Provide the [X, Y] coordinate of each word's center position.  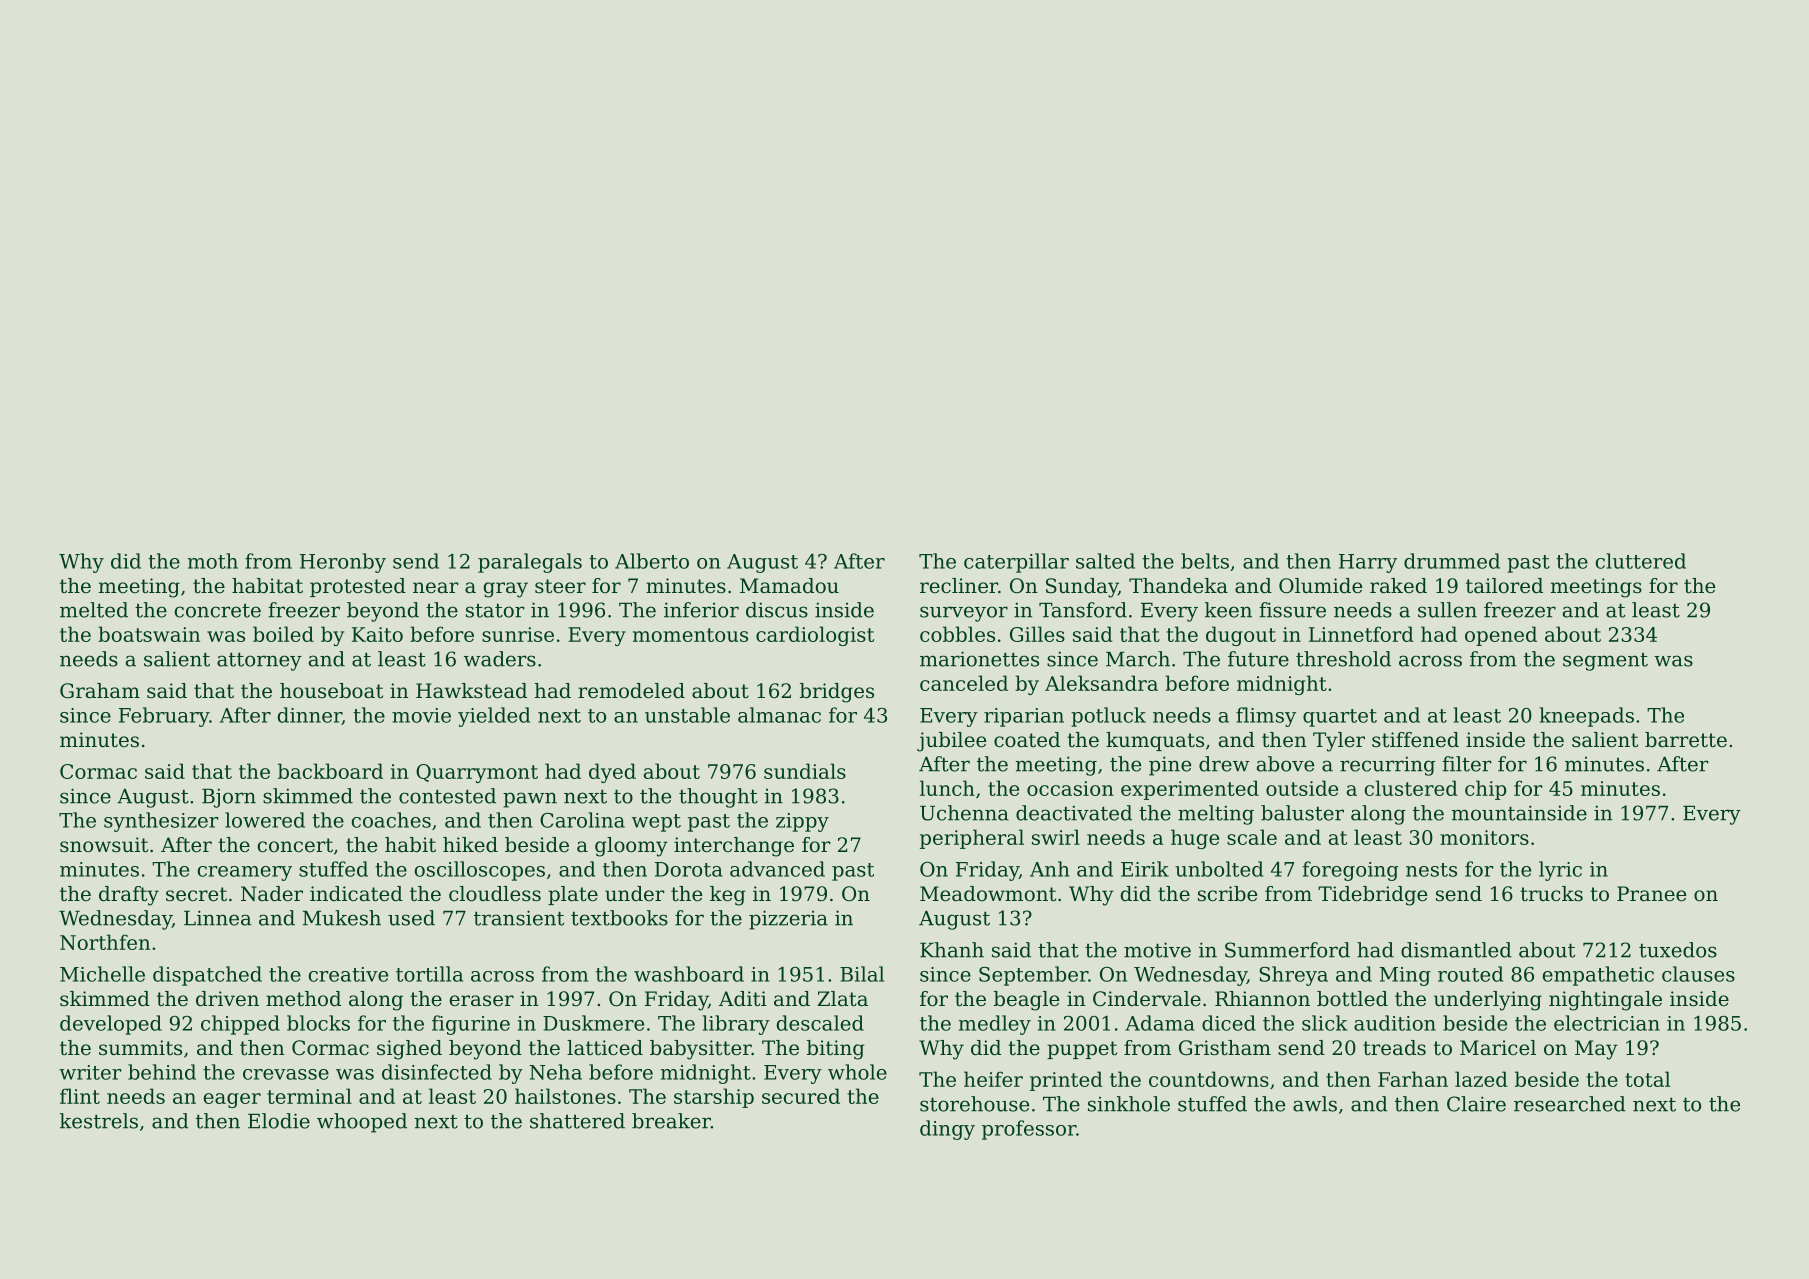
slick [1324, 1023]
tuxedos [1678, 950]
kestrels [99, 1121]
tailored [1504, 586]
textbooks [619, 918]
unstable [687, 715]
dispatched [207, 976]
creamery [245, 873]
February [164, 717]
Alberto [652, 561]
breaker [671, 1121]
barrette [1686, 740]
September [1033, 976]
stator [495, 610]
